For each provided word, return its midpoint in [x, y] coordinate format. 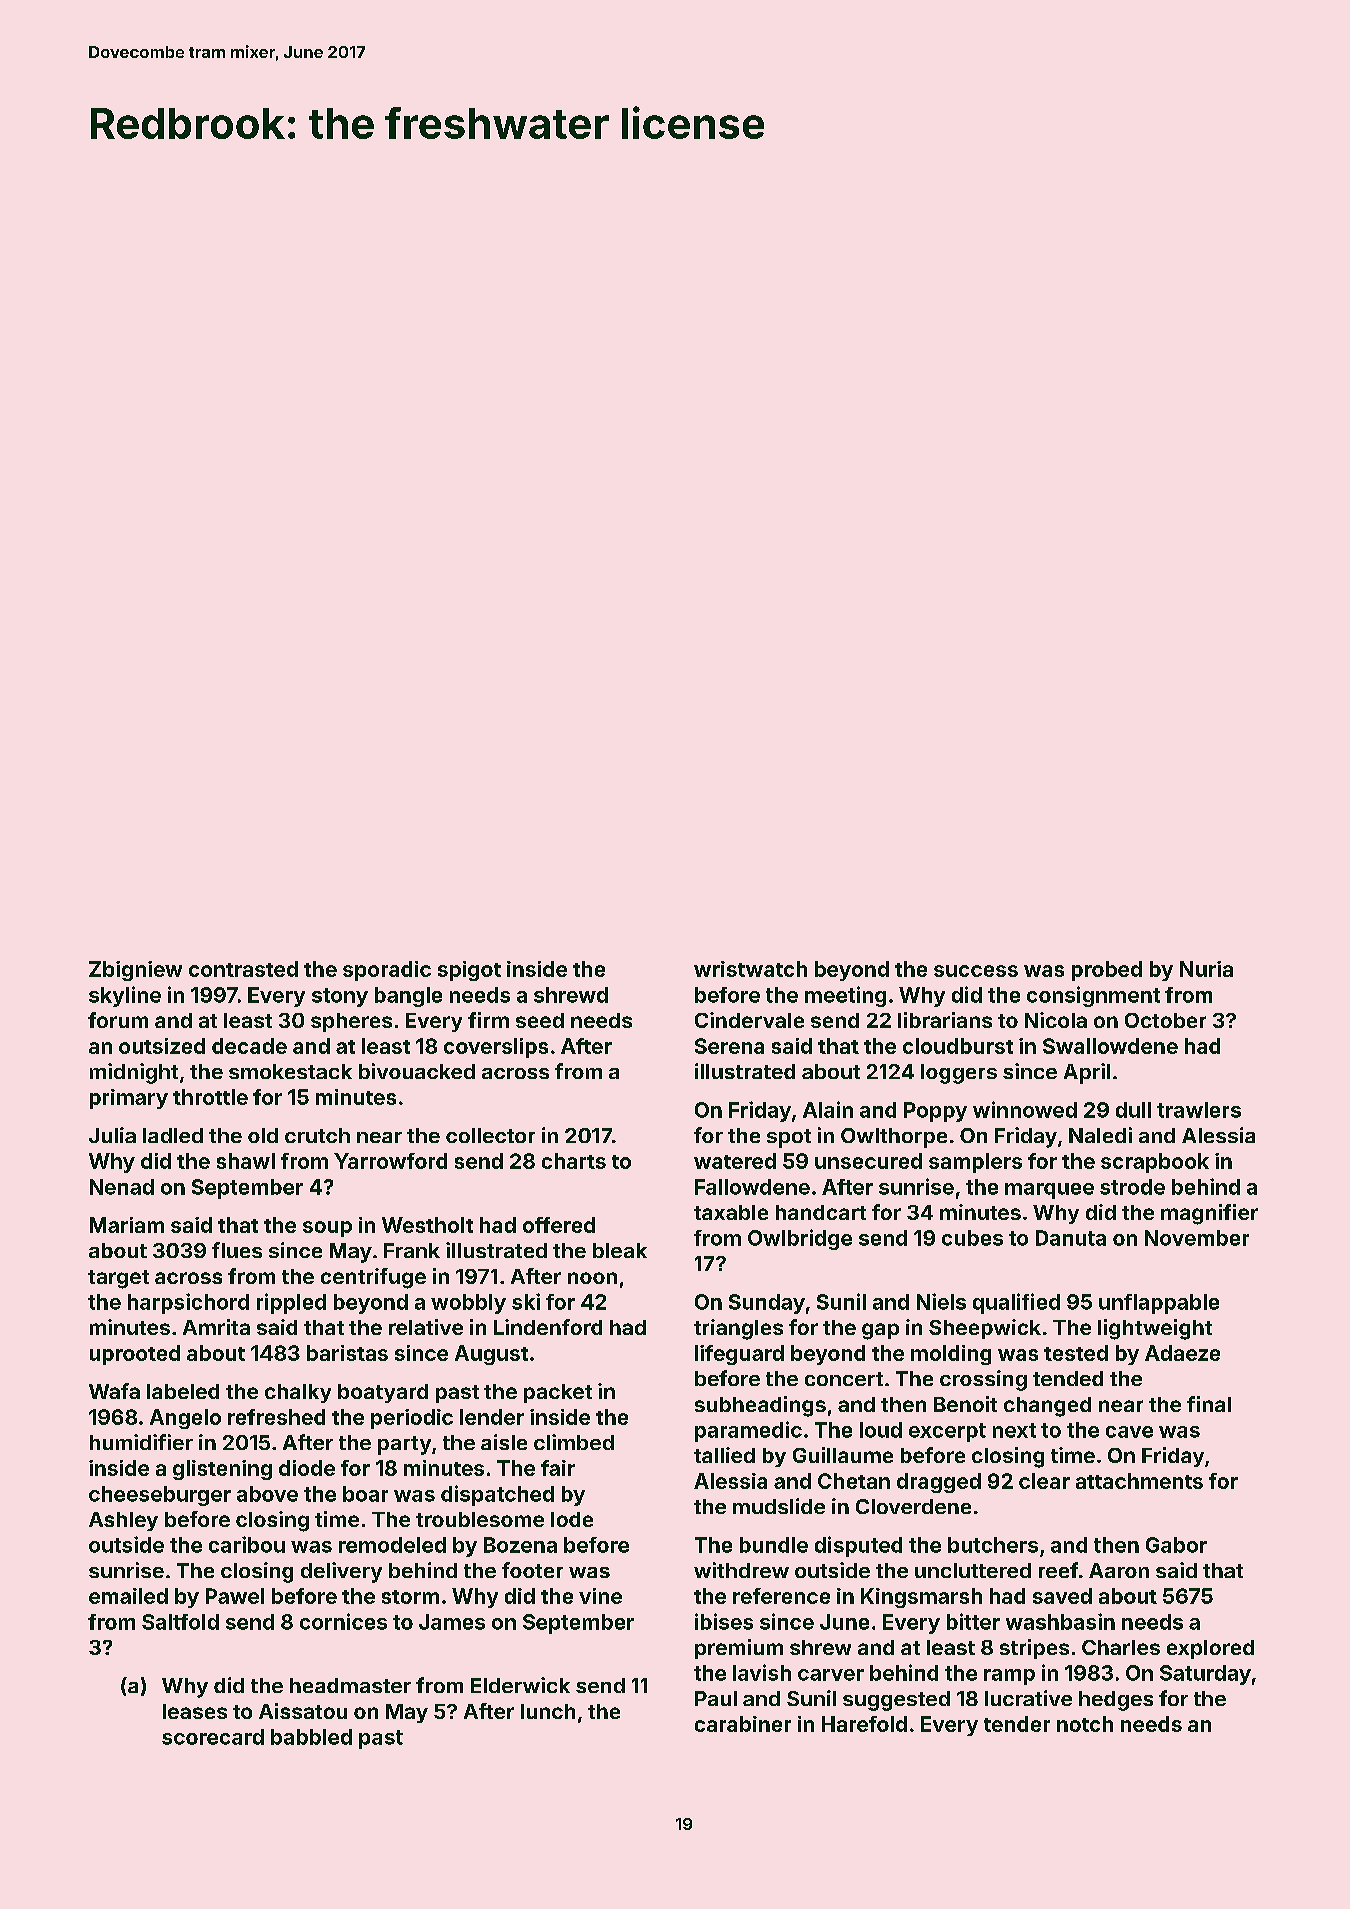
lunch [548, 1711]
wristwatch [750, 969]
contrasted [243, 969]
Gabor [1176, 1545]
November [1197, 1238]
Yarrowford [390, 1161]
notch [1085, 1724]
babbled [311, 1737]
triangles [738, 1329]
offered [559, 1225]
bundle [774, 1545]
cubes [972, 1238]
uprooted [135, 1355]
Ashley [123, 1521]
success [976, 971]
